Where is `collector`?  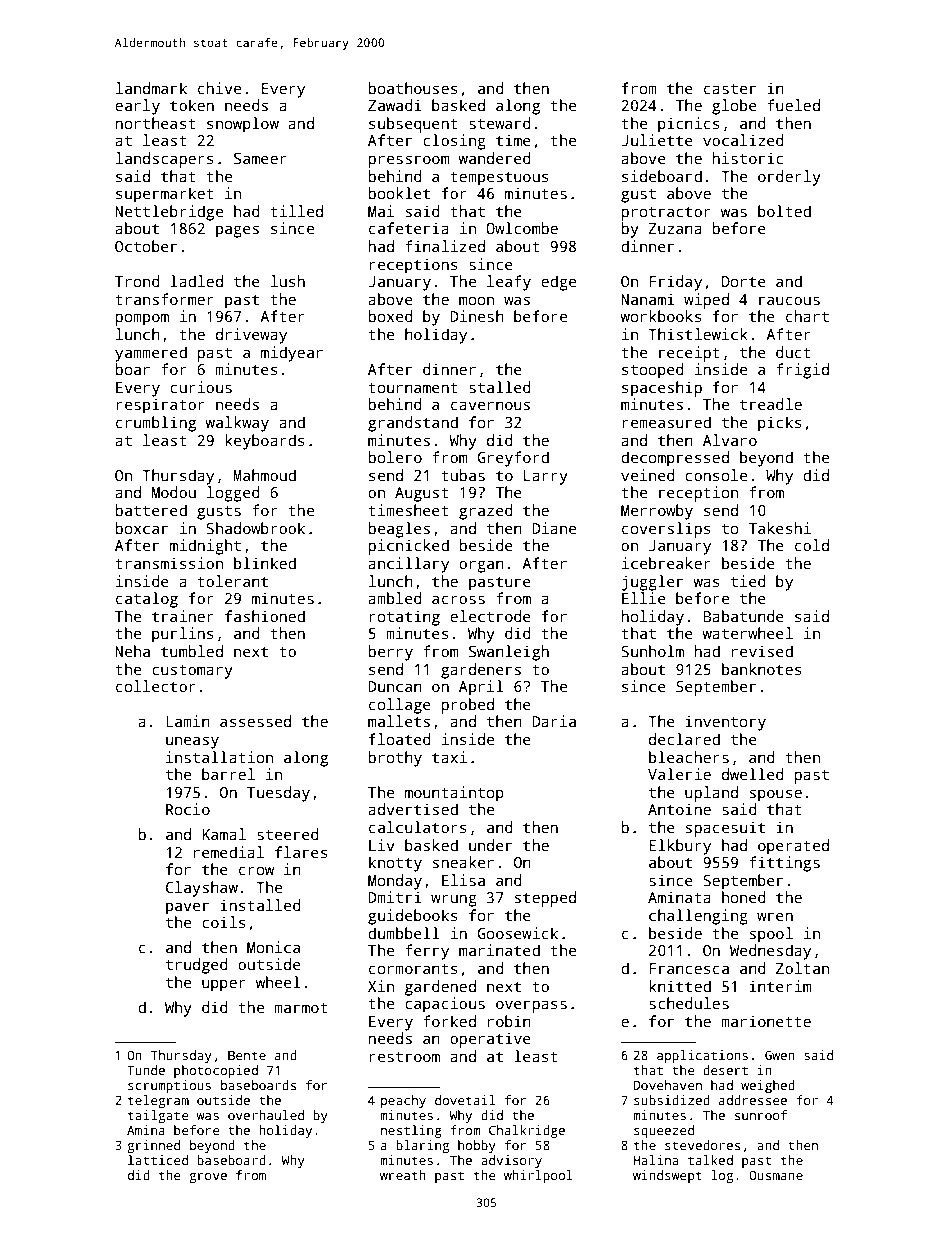 collector is located at coordinates (156, 686).
